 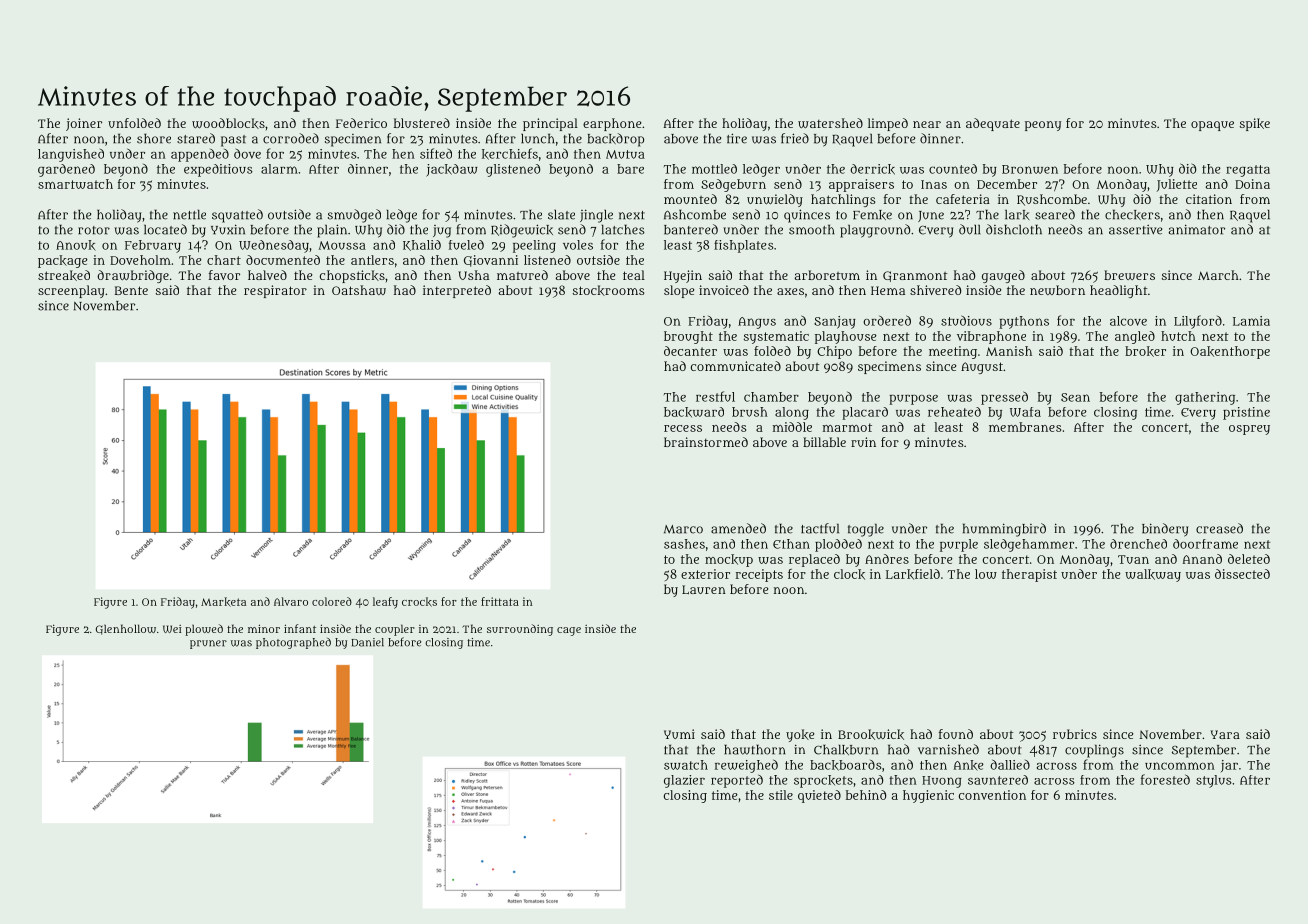 What do you see at coordinates (737, 138) in the screenshot?
I see `tire` at bounding box center [737, 138].
